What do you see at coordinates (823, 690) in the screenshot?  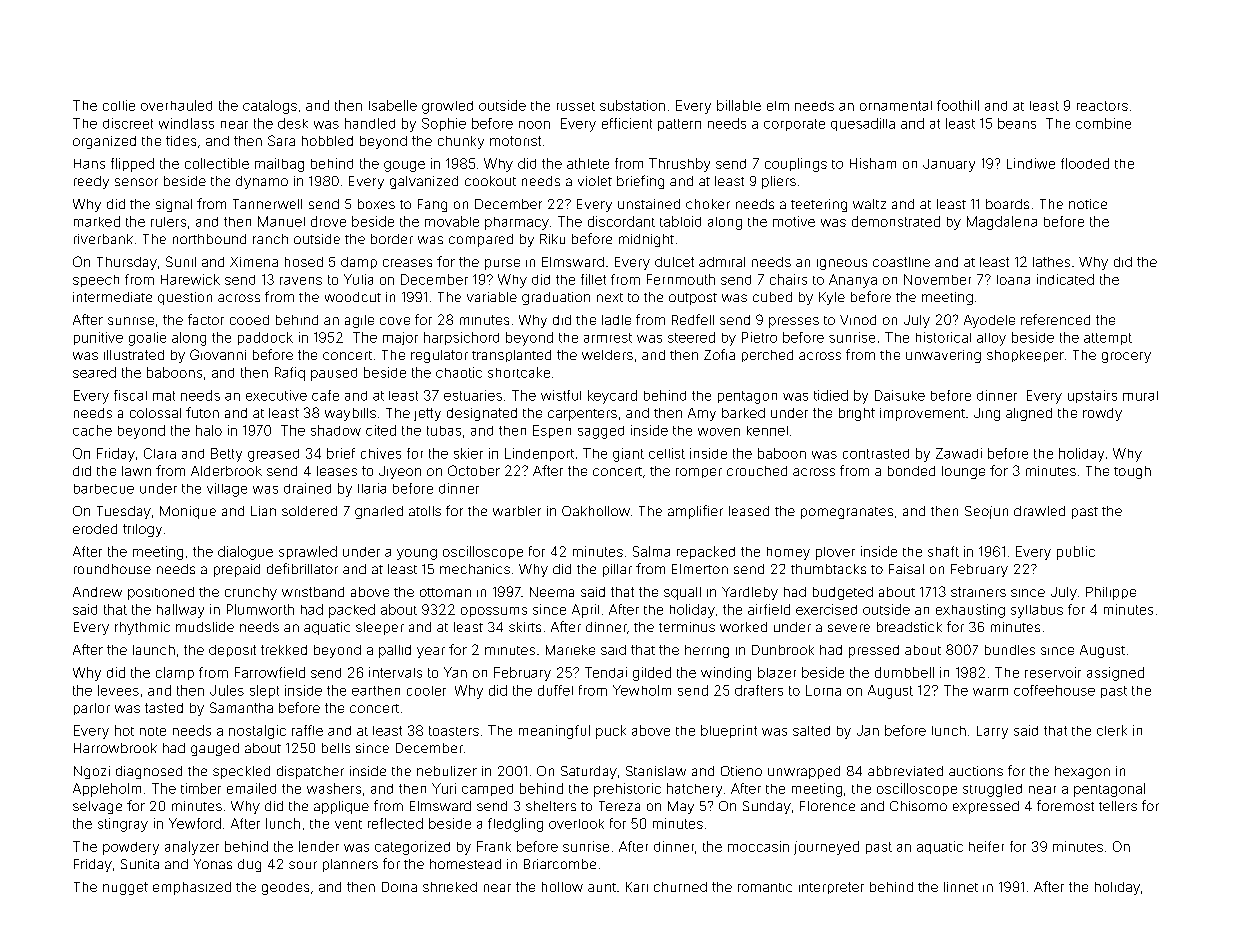 I see `Lorna` at bounding box center [823, 690].
